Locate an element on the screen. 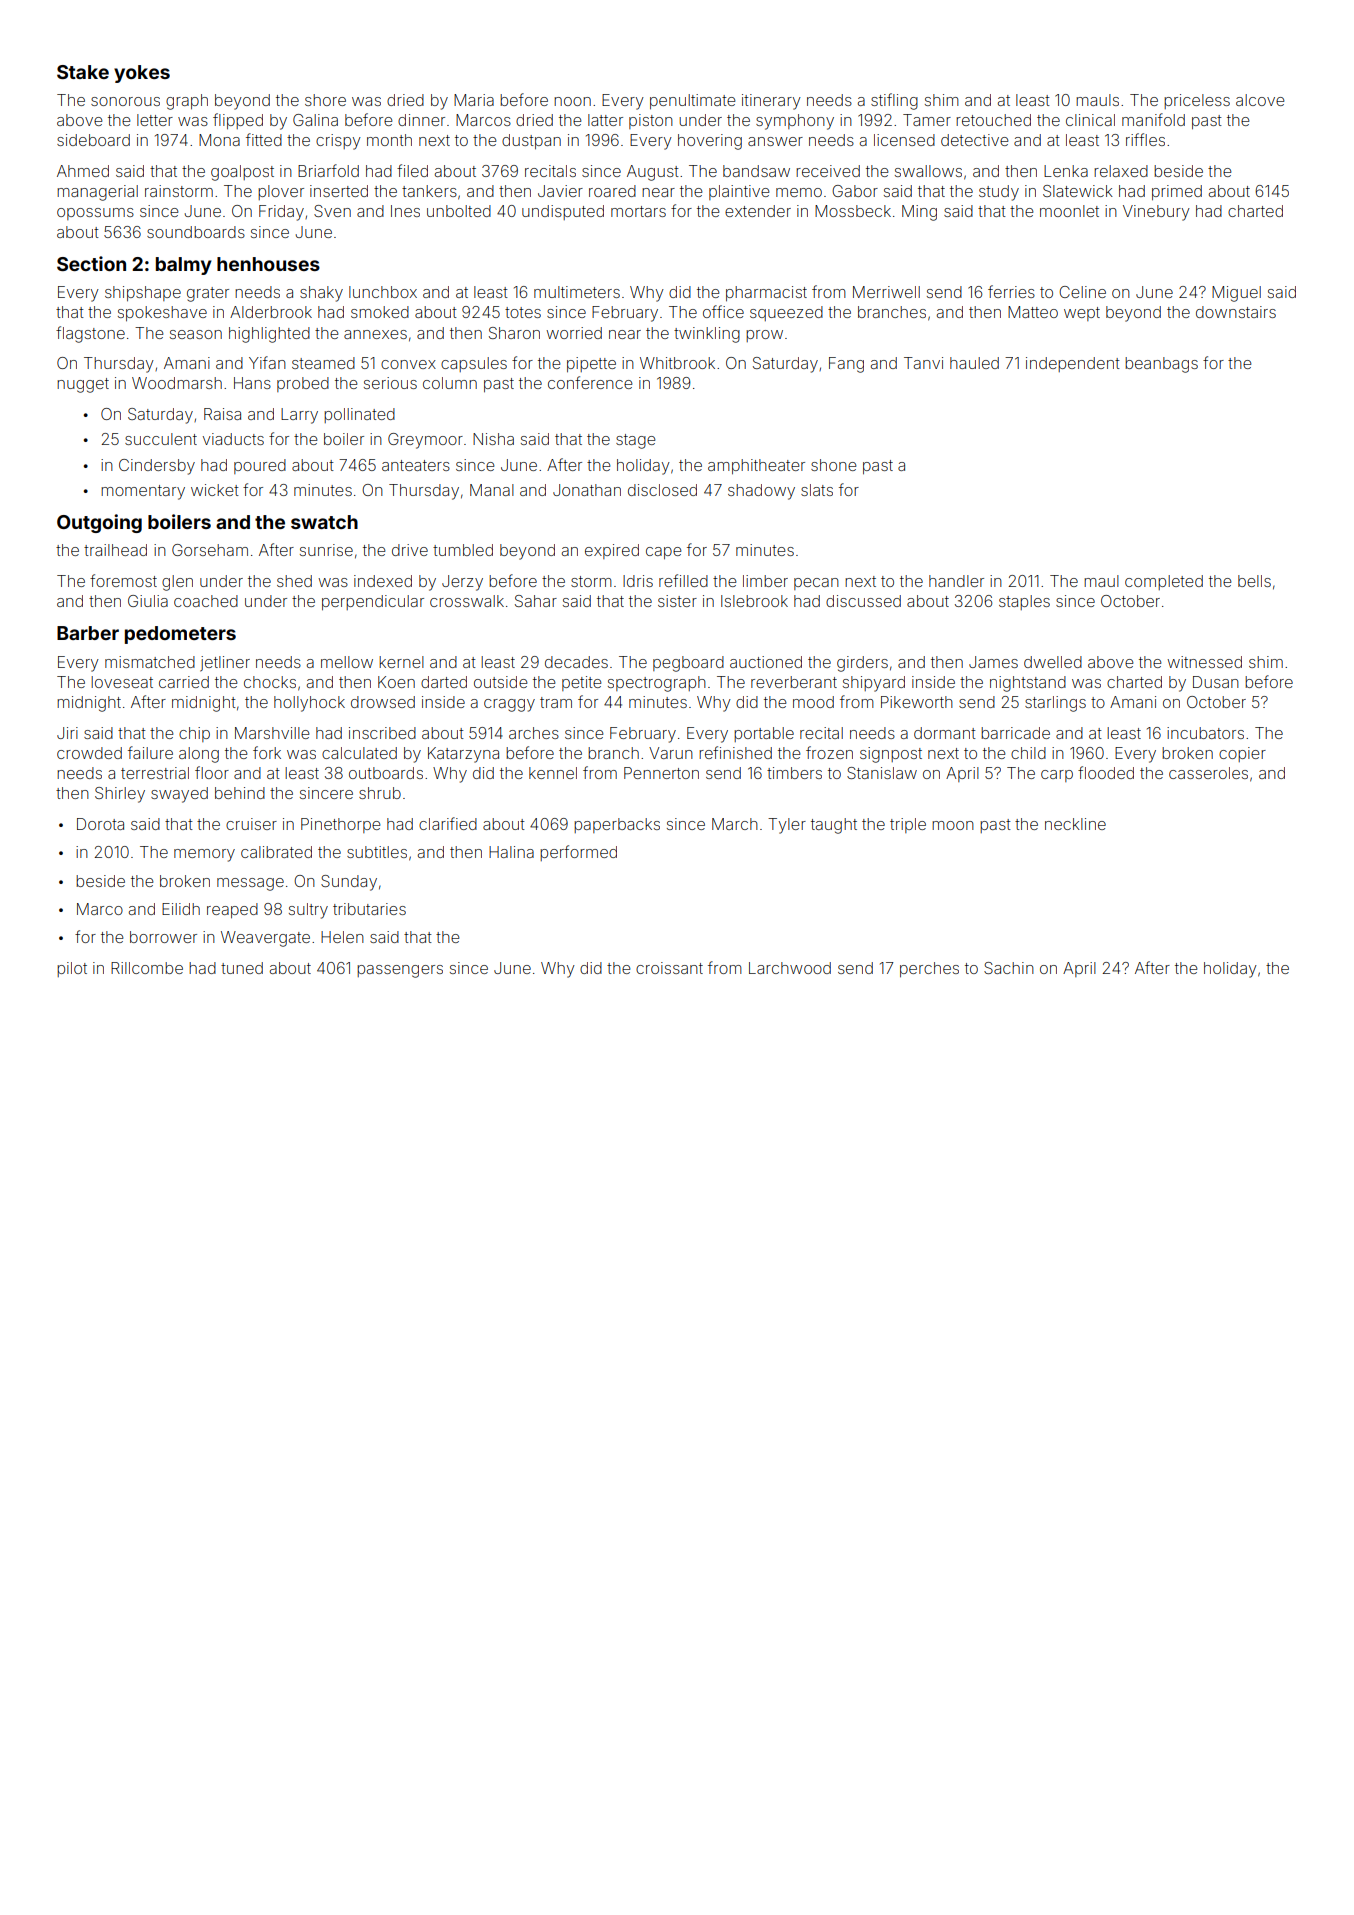 This screenshot has width=1354, height=1915. smoked is located at coordinates (380, 312).
